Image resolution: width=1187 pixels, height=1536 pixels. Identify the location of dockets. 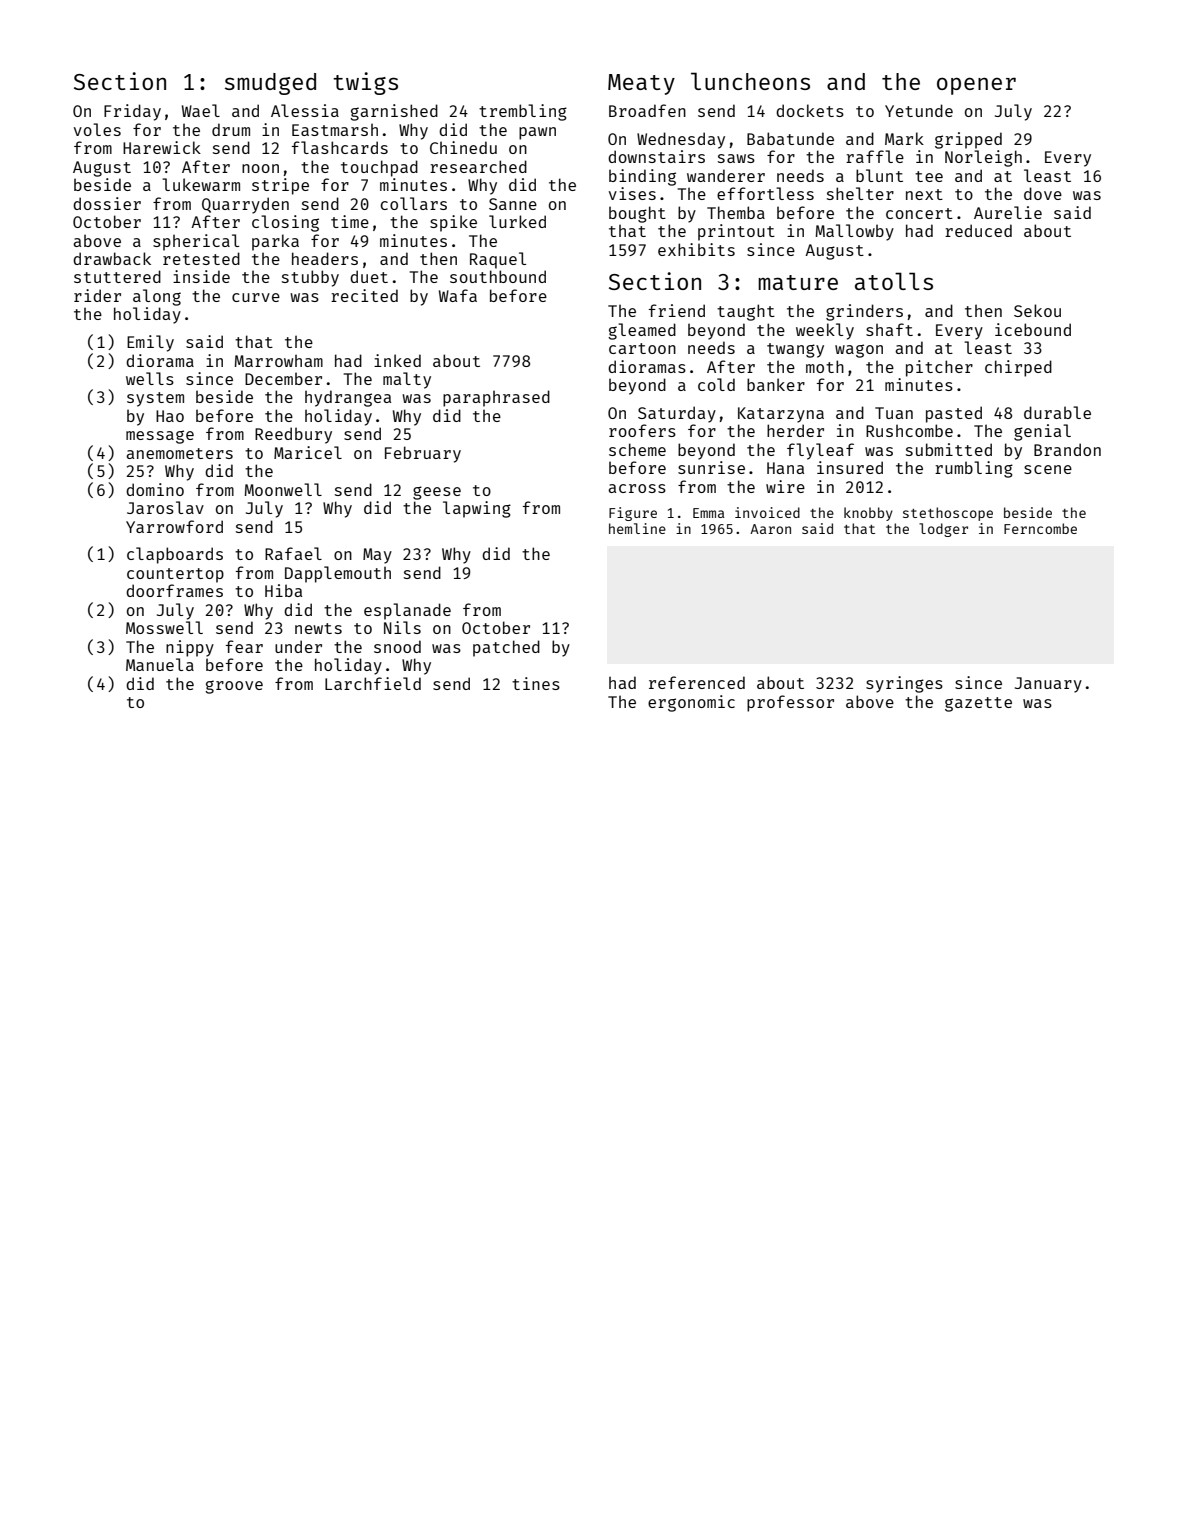
(810, 110).
